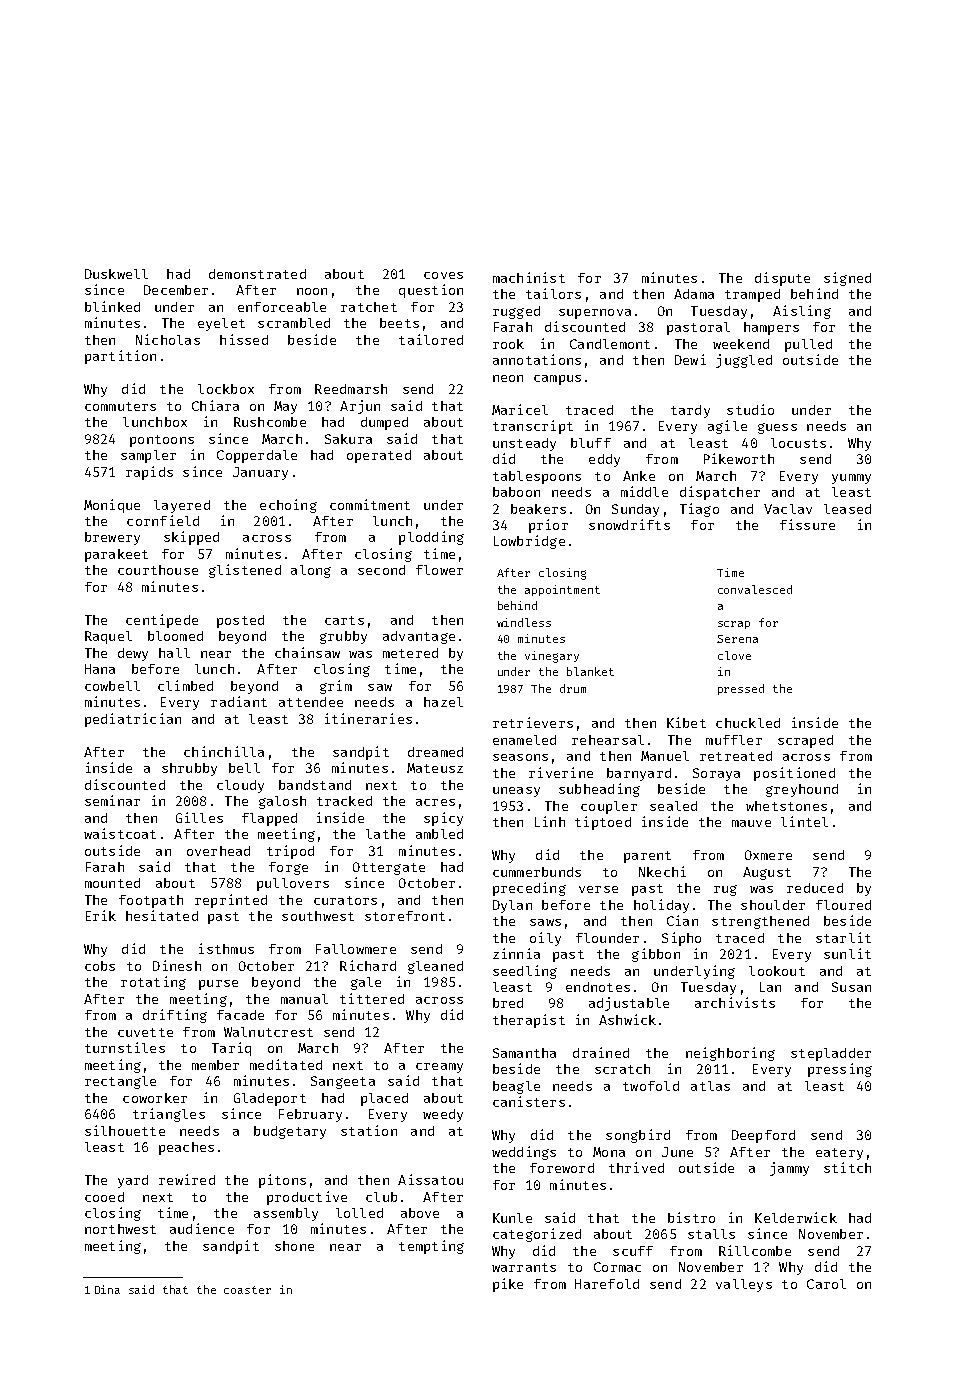  Describe the element at coordinates (107, 1289) in the screenshot. I see `Dina` at that location.
